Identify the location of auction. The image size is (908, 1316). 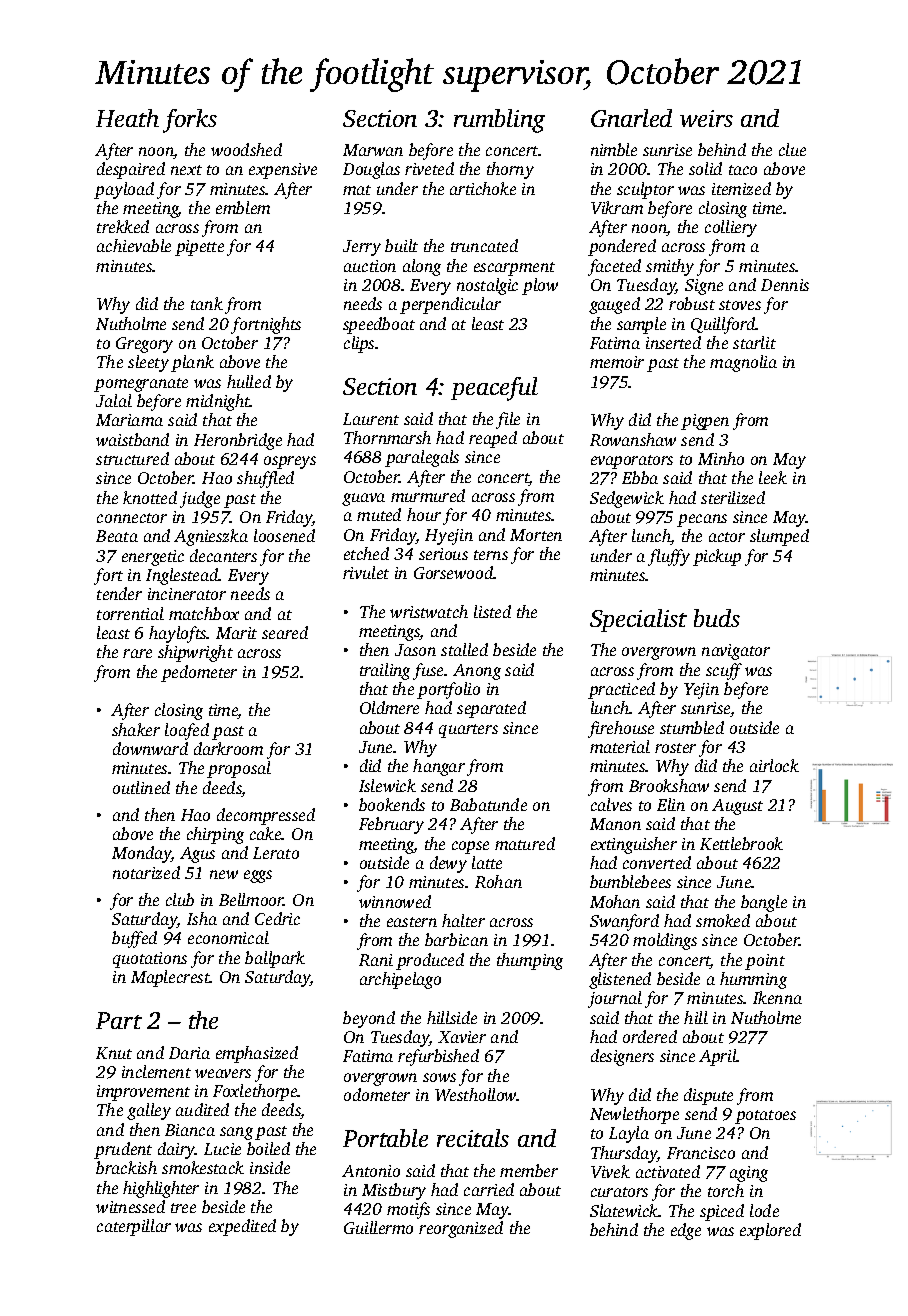
(370, 266).
